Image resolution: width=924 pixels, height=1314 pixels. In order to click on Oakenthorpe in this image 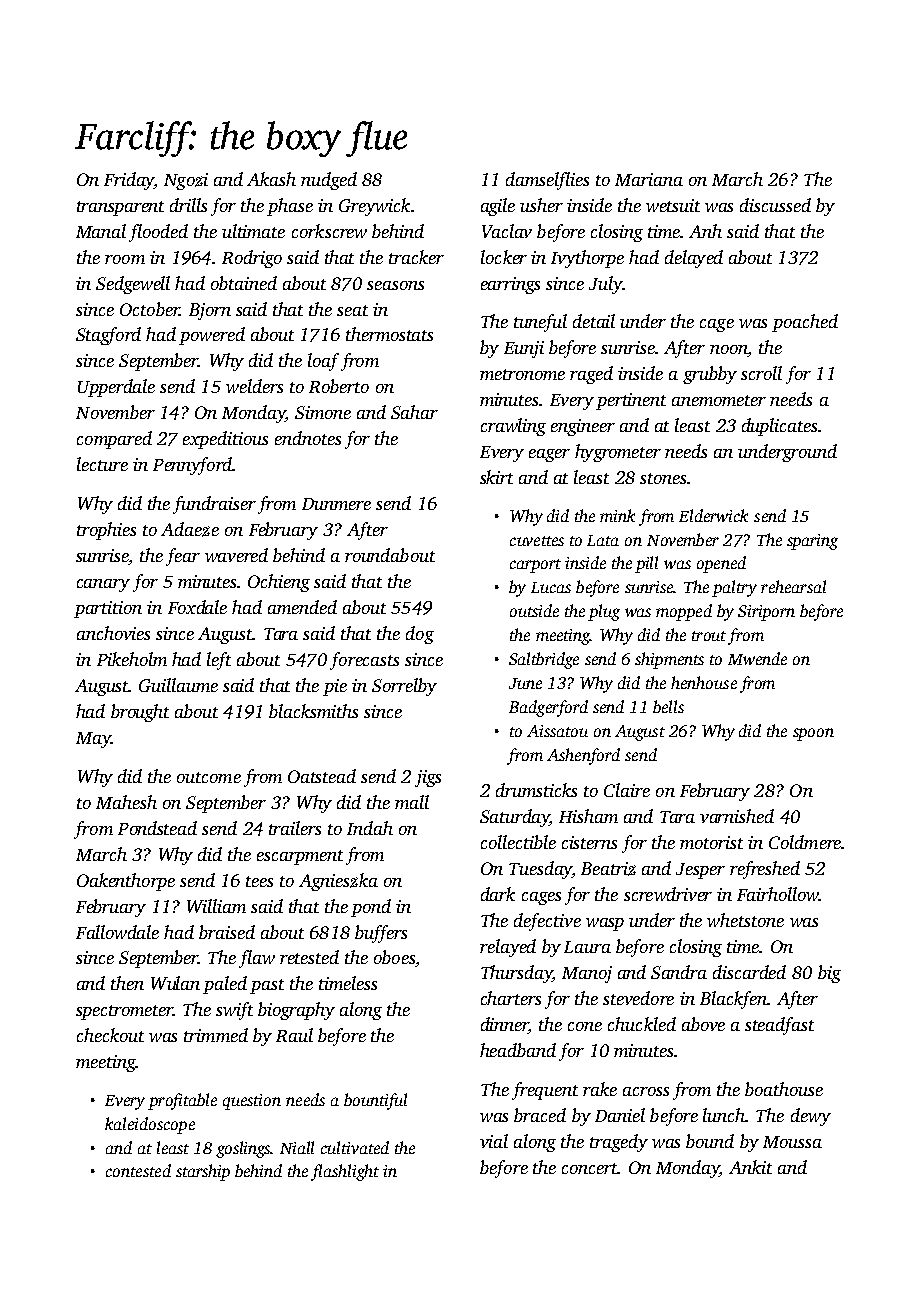, I will do `click(126, 882)`.
